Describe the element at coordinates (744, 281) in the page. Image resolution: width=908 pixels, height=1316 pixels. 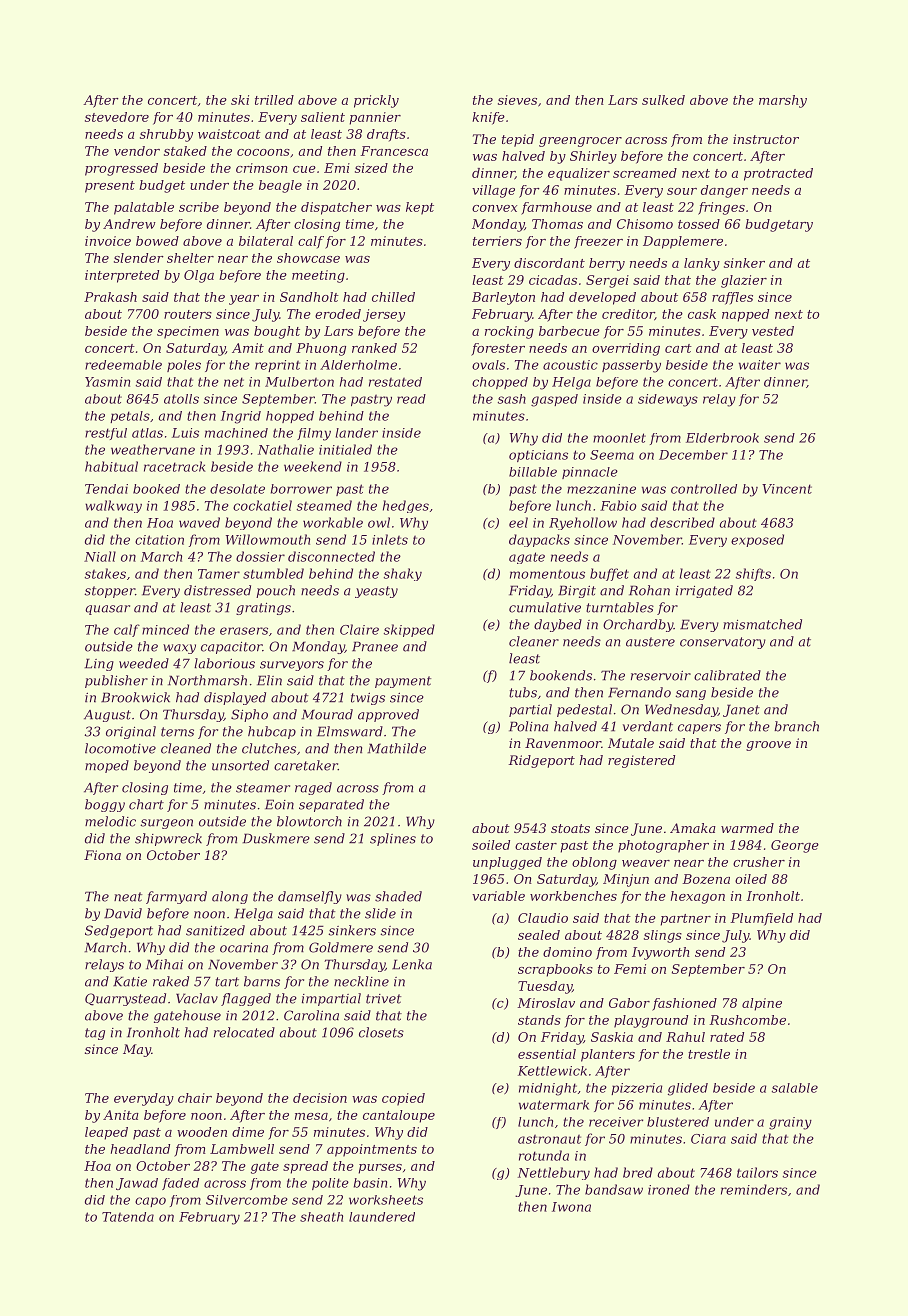
I see `glazier` at that location.
